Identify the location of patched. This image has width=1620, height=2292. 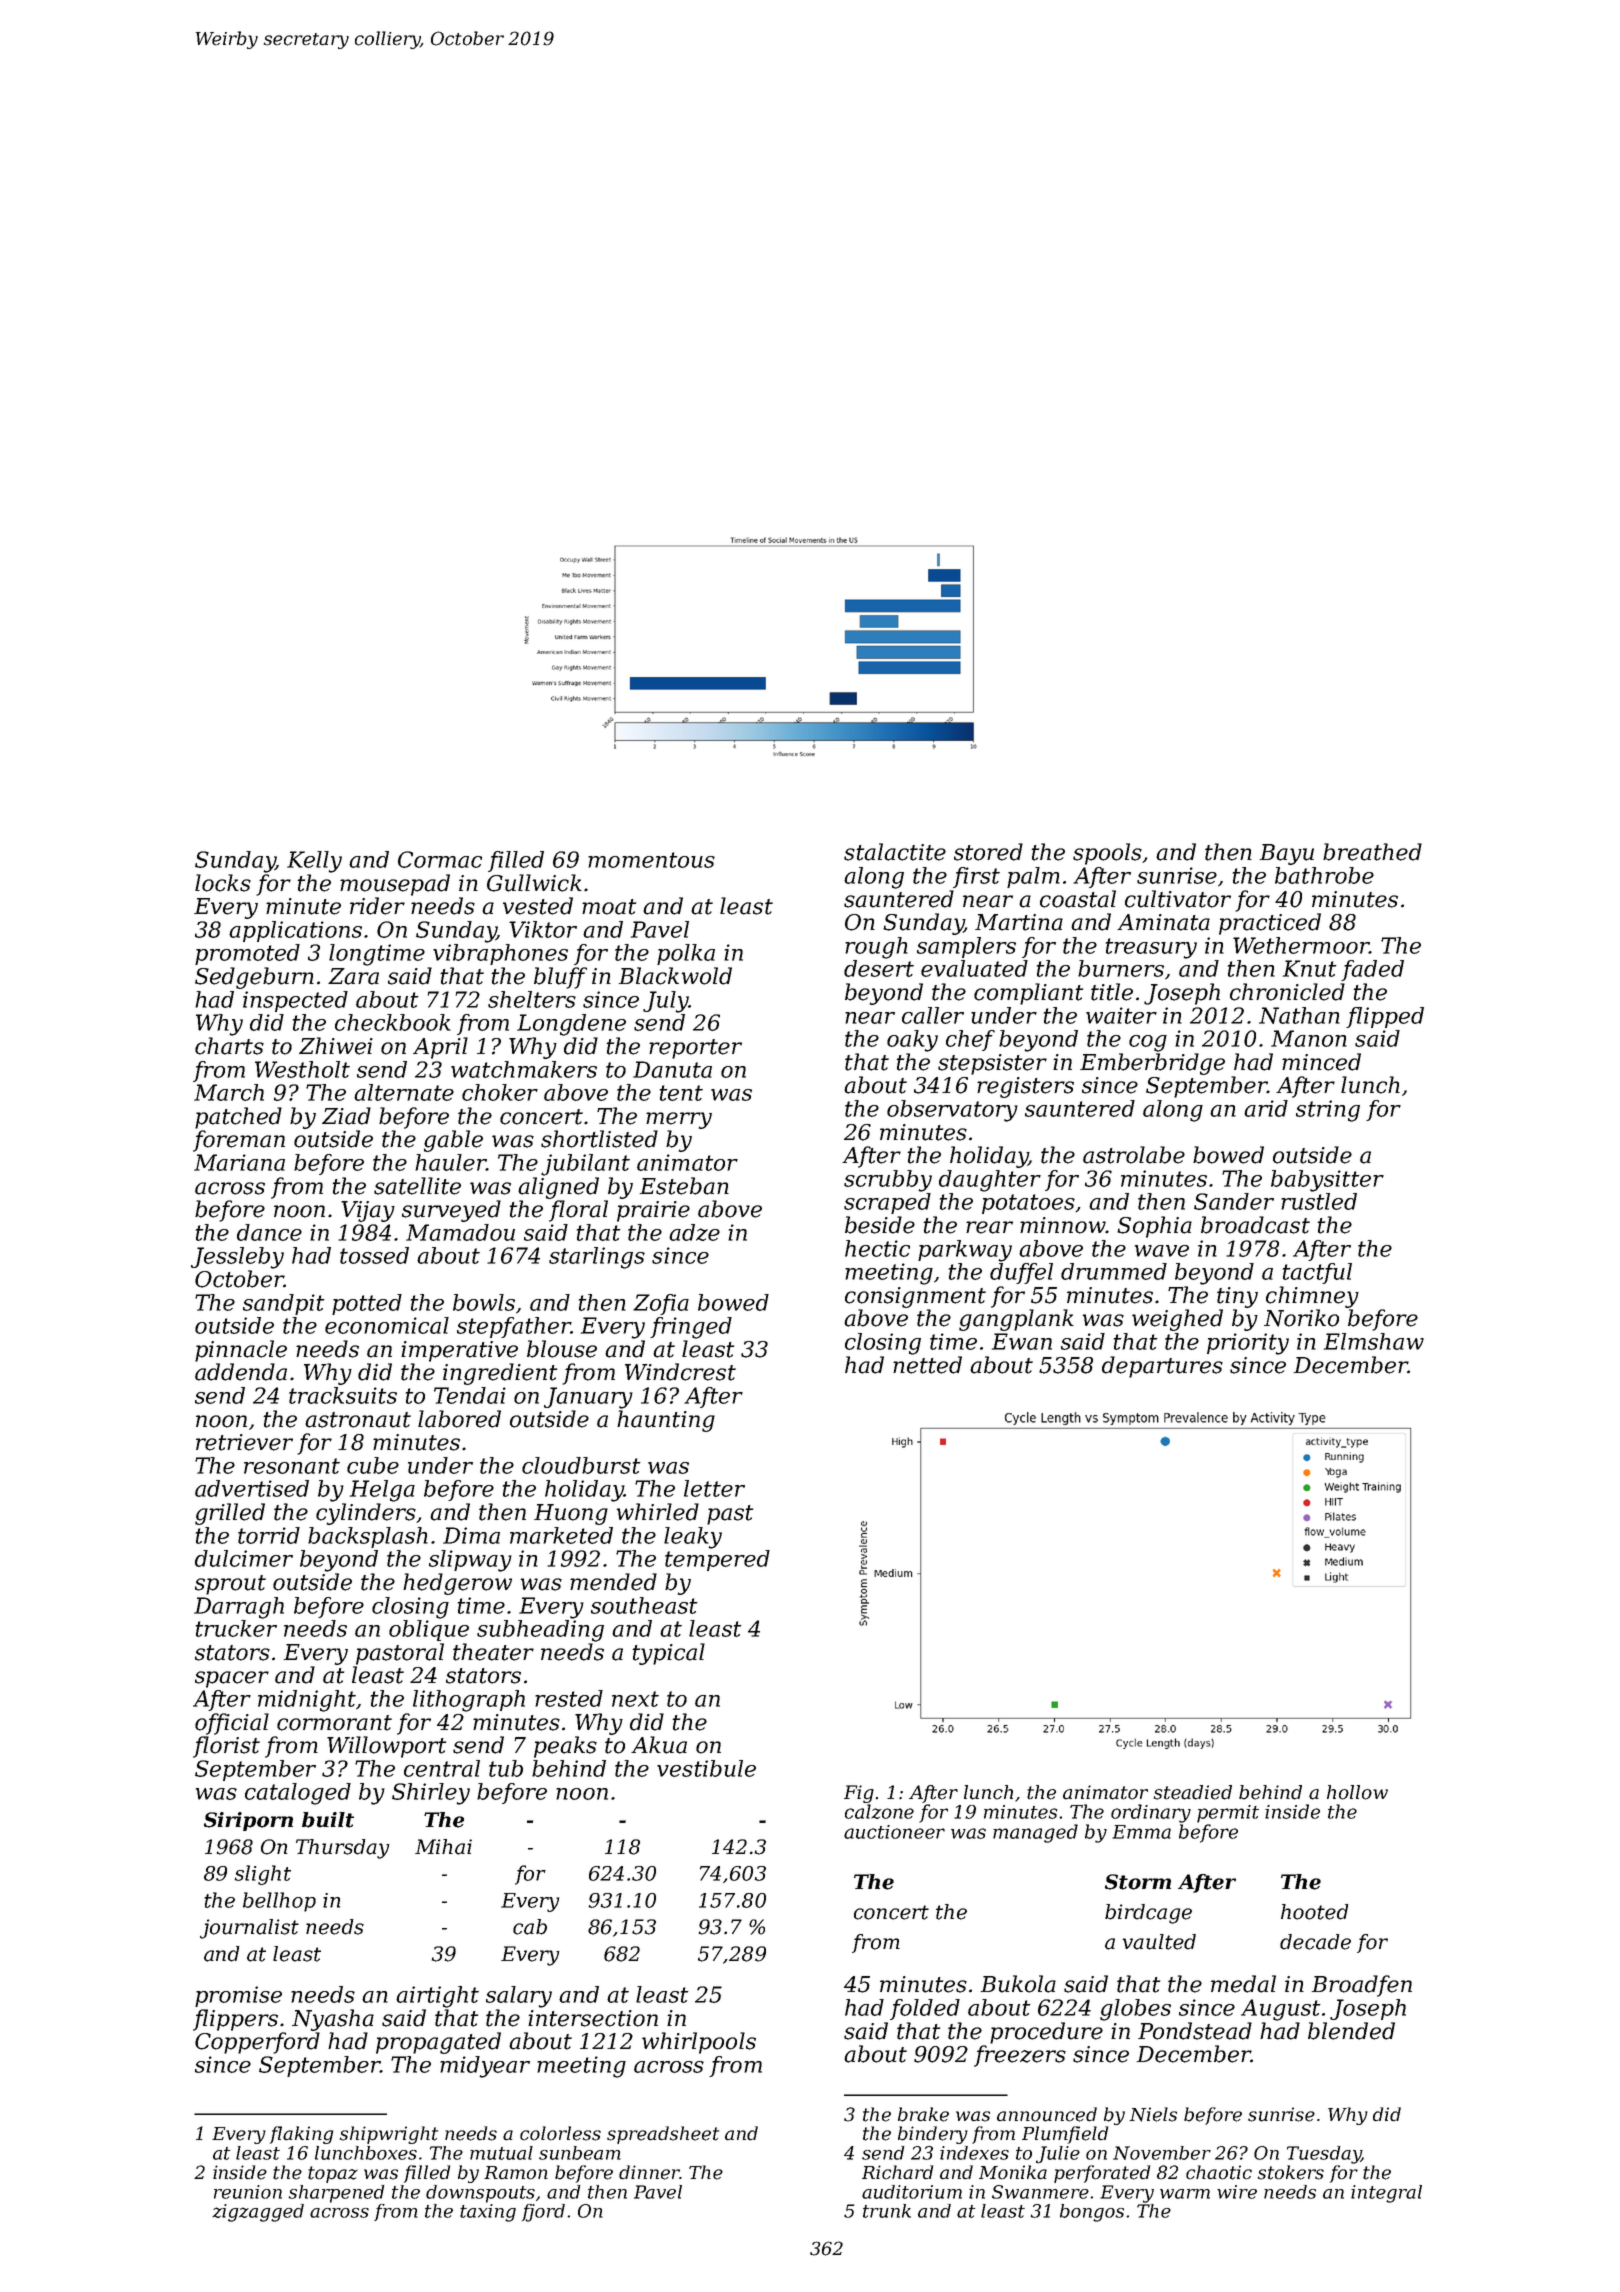
(238, 1118).
